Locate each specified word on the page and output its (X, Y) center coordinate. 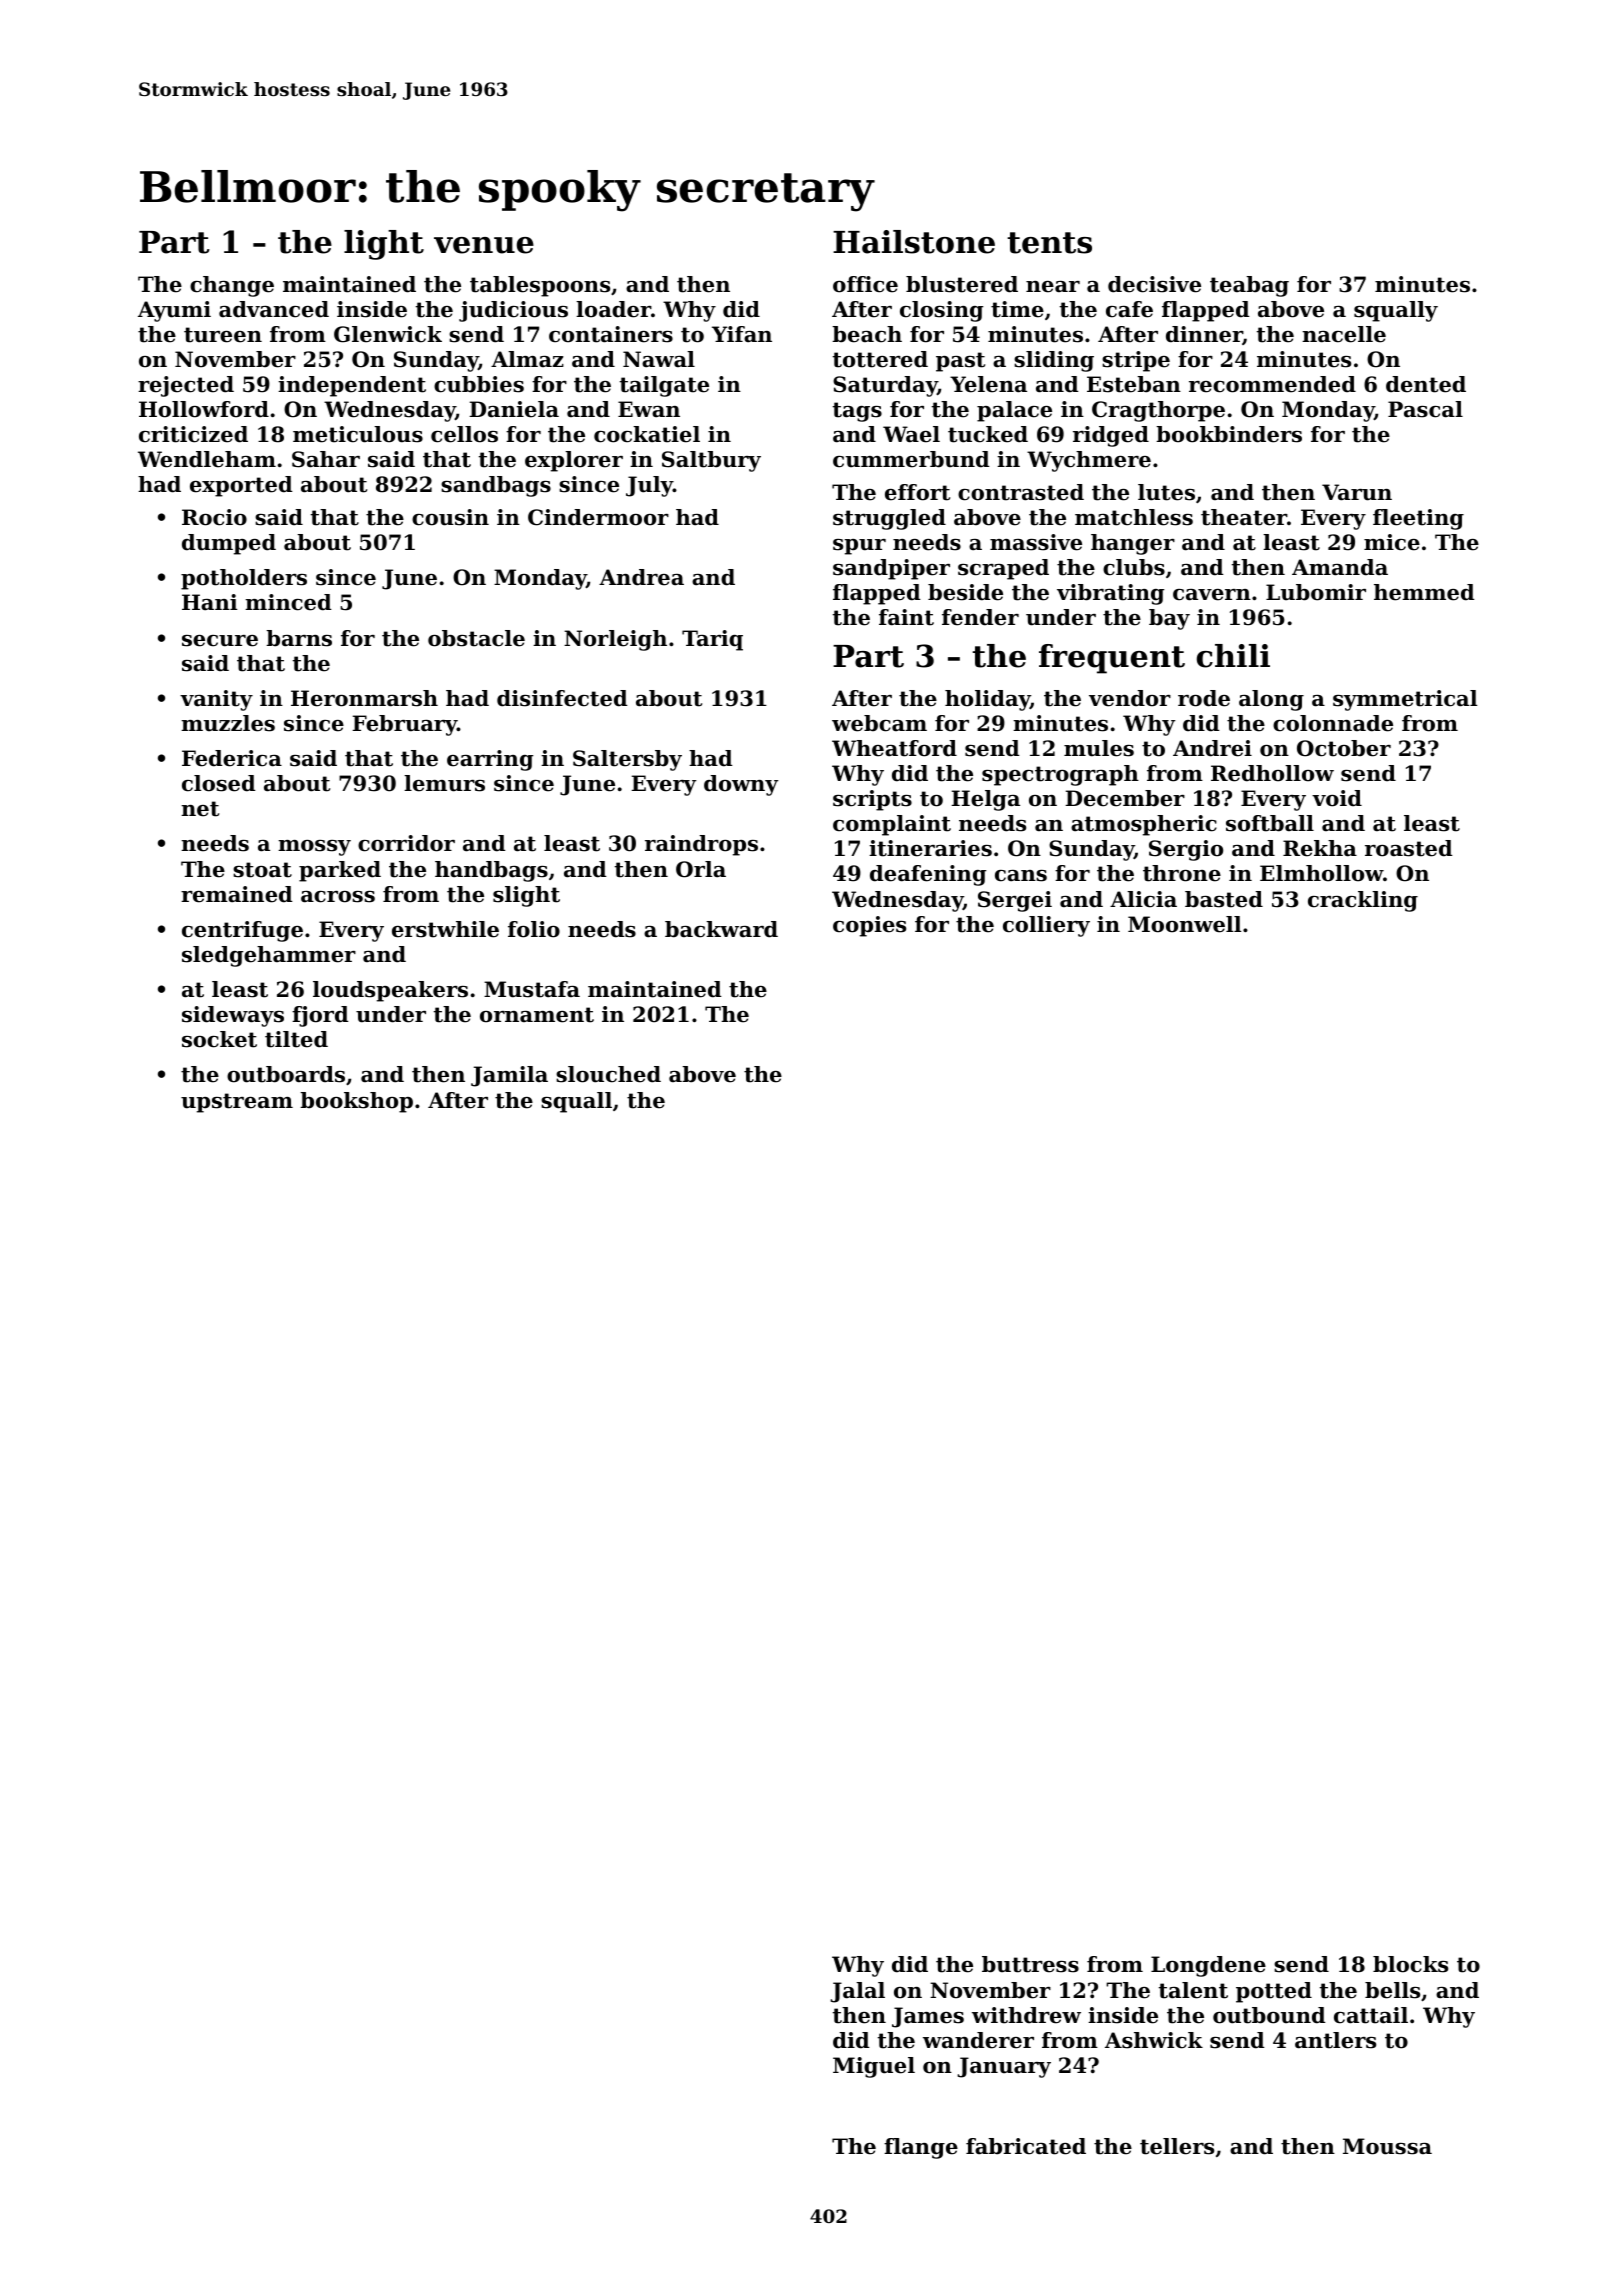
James (928, 2017)
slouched (608, 1074)
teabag (1249, 286)
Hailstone (914, 242)
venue (484, 245)
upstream (237, 1103)
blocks (1410, 1964)
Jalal (857, 1992)
